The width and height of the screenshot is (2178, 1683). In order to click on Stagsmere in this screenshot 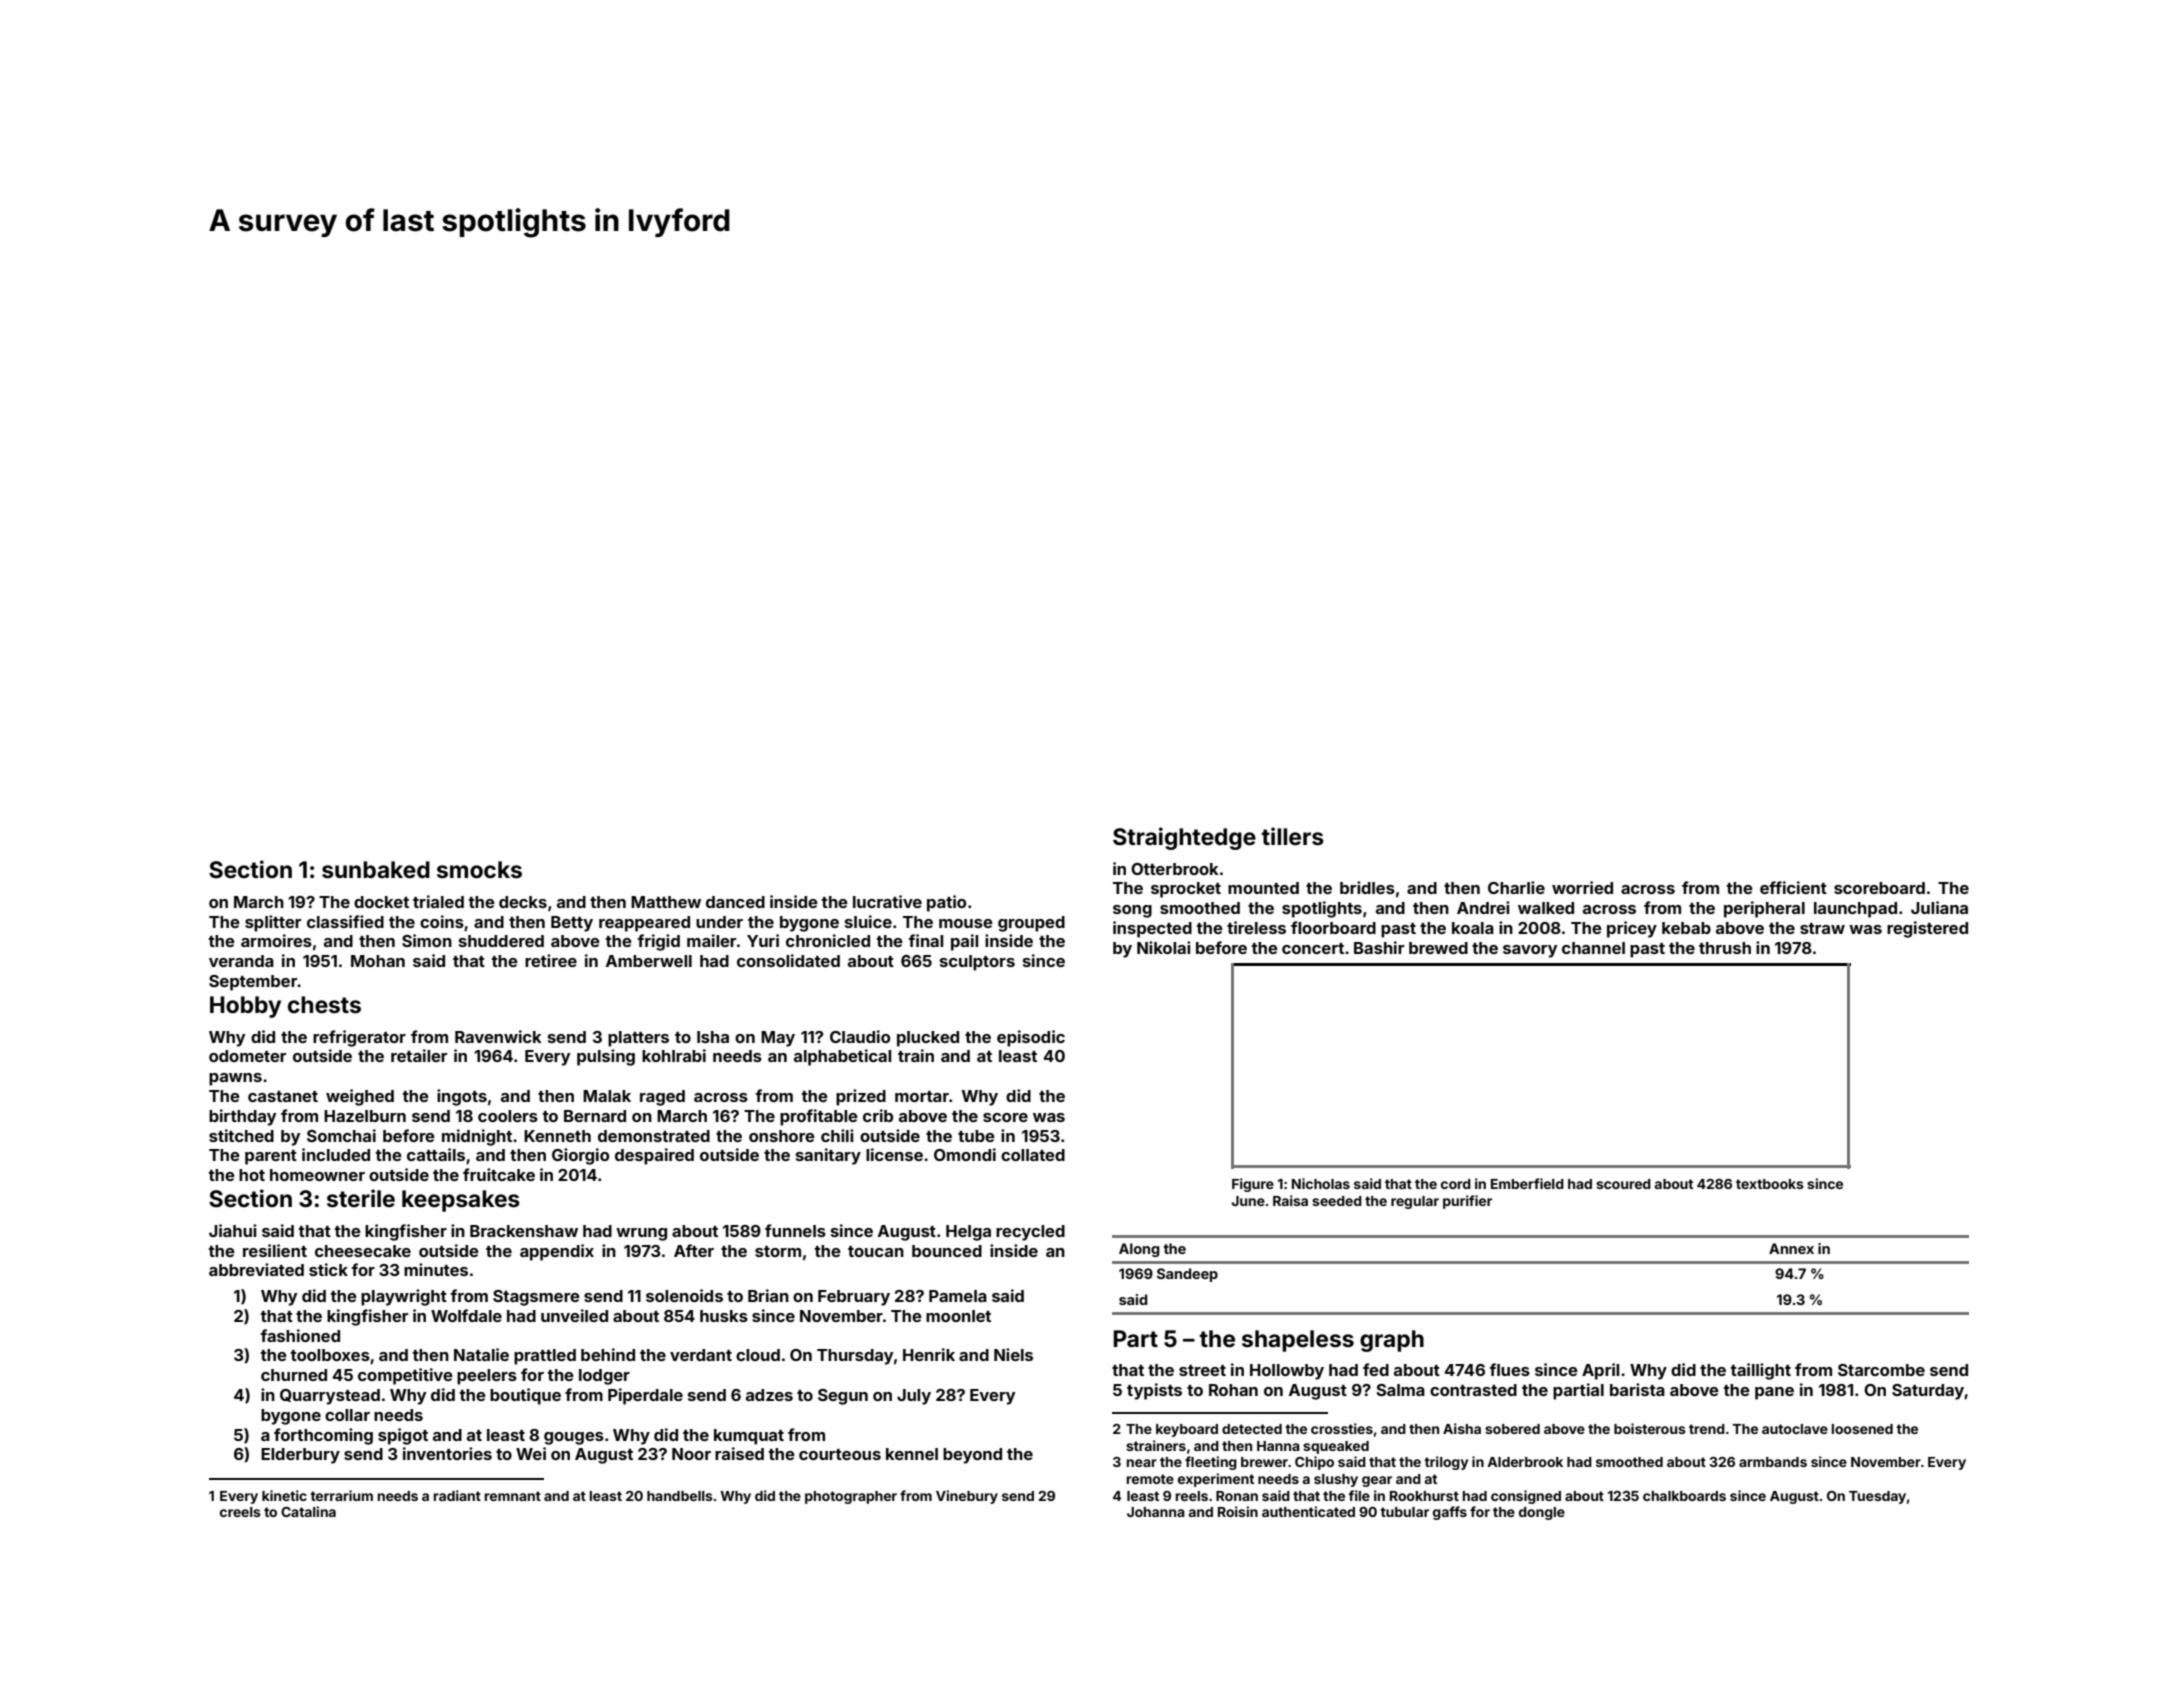, I will do `click(536, 1298)`.
